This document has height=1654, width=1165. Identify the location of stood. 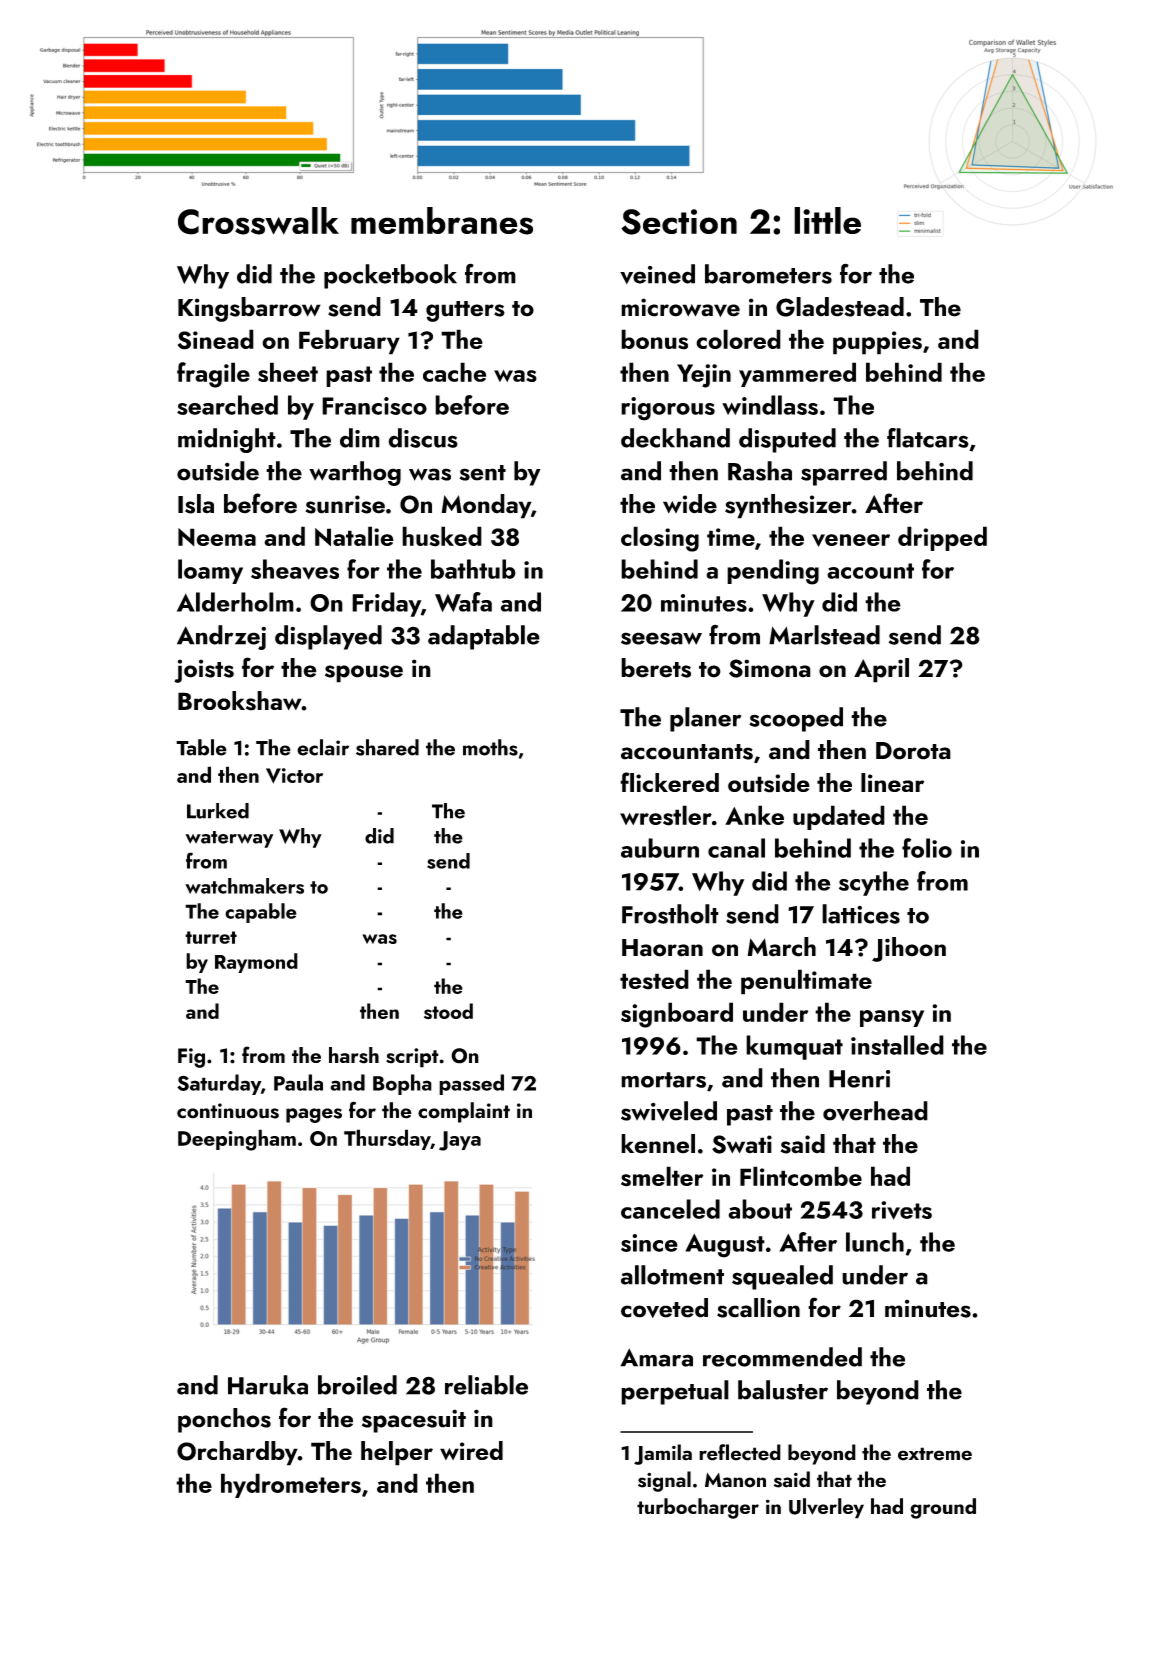
(448, 1011).
